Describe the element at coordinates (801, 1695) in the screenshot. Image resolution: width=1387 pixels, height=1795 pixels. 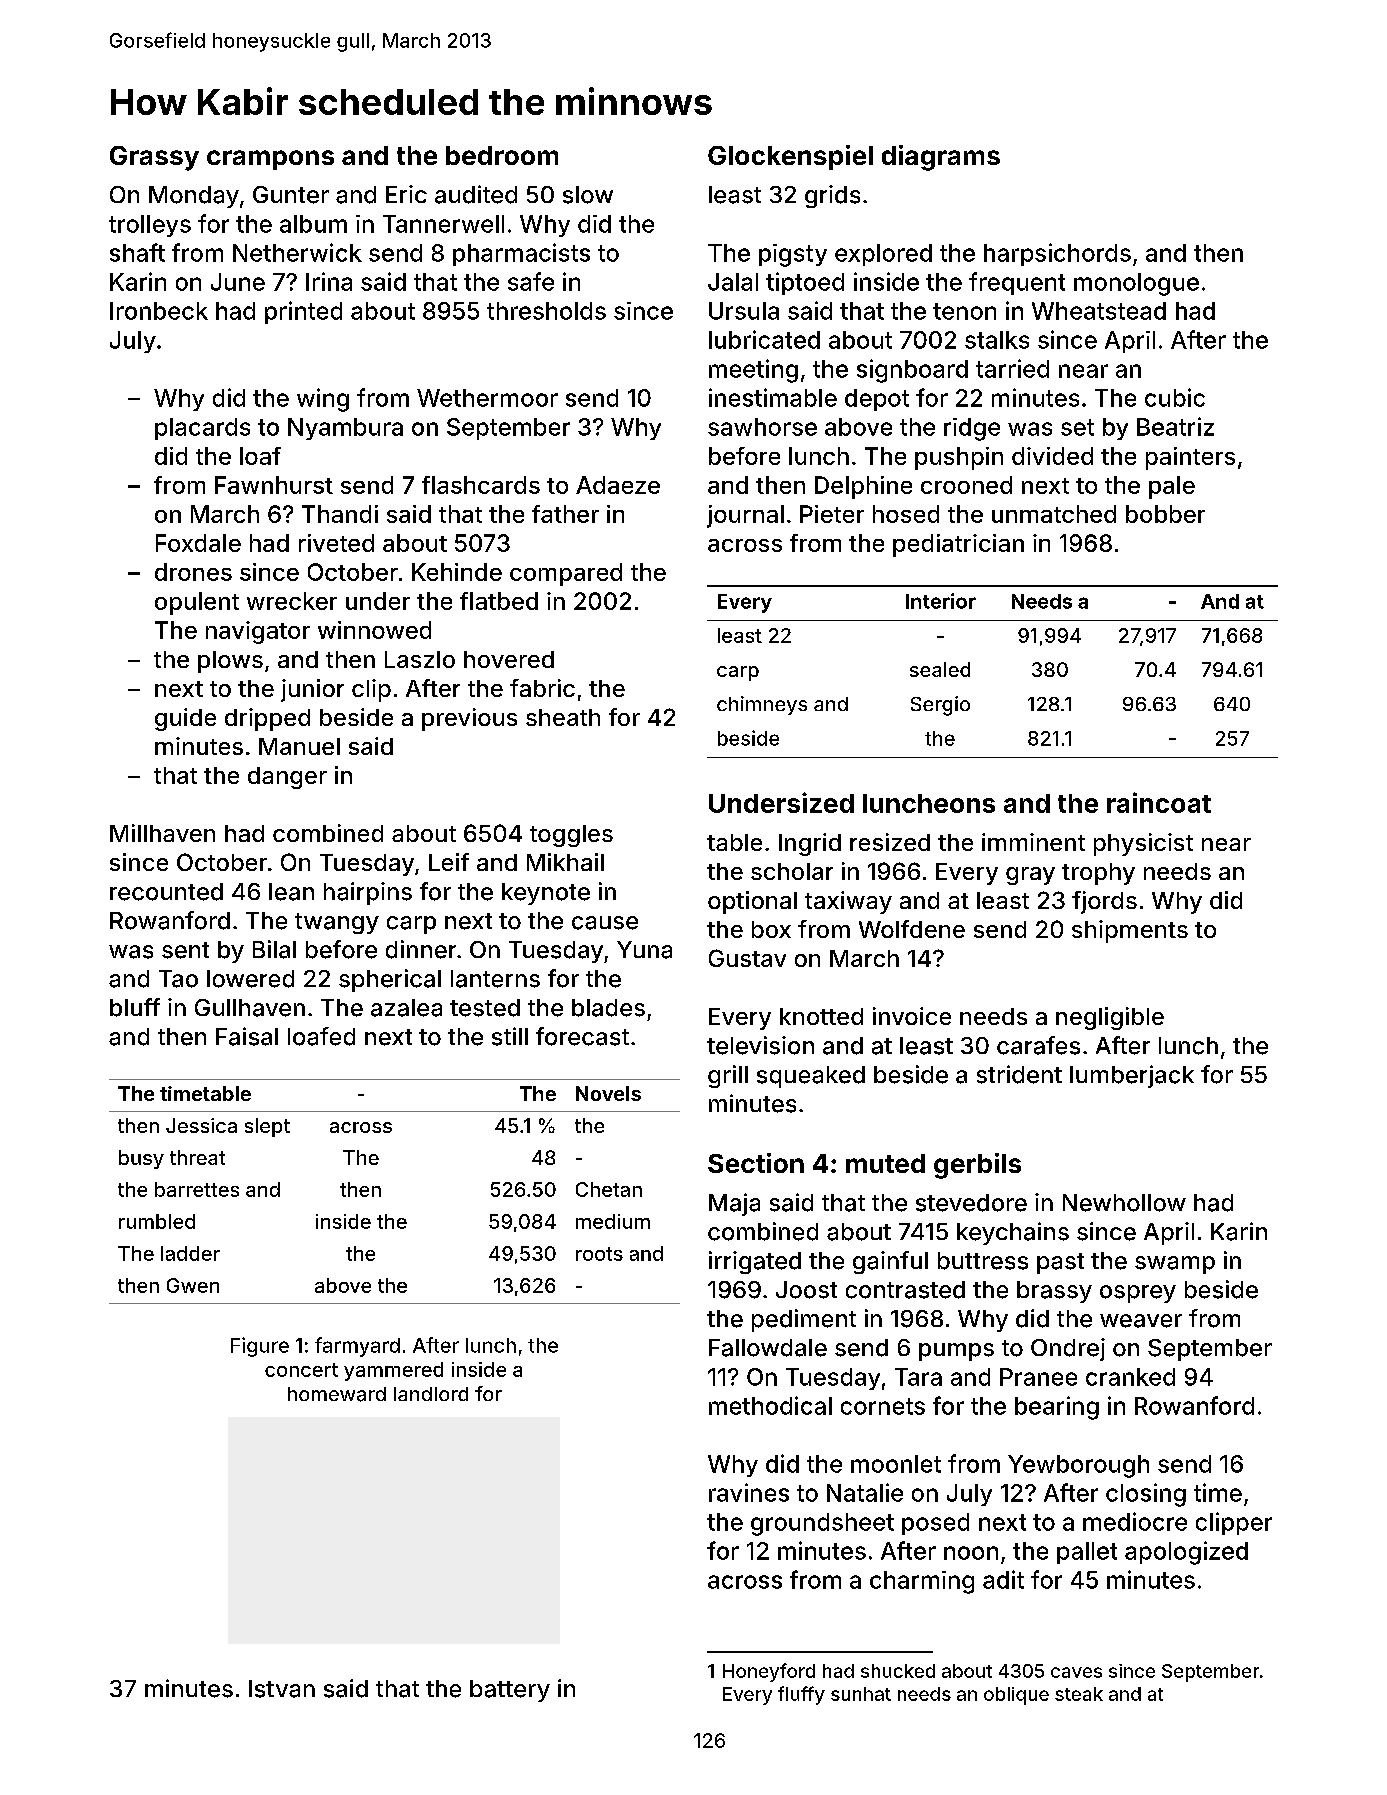
I see `fluffy` at that location.
